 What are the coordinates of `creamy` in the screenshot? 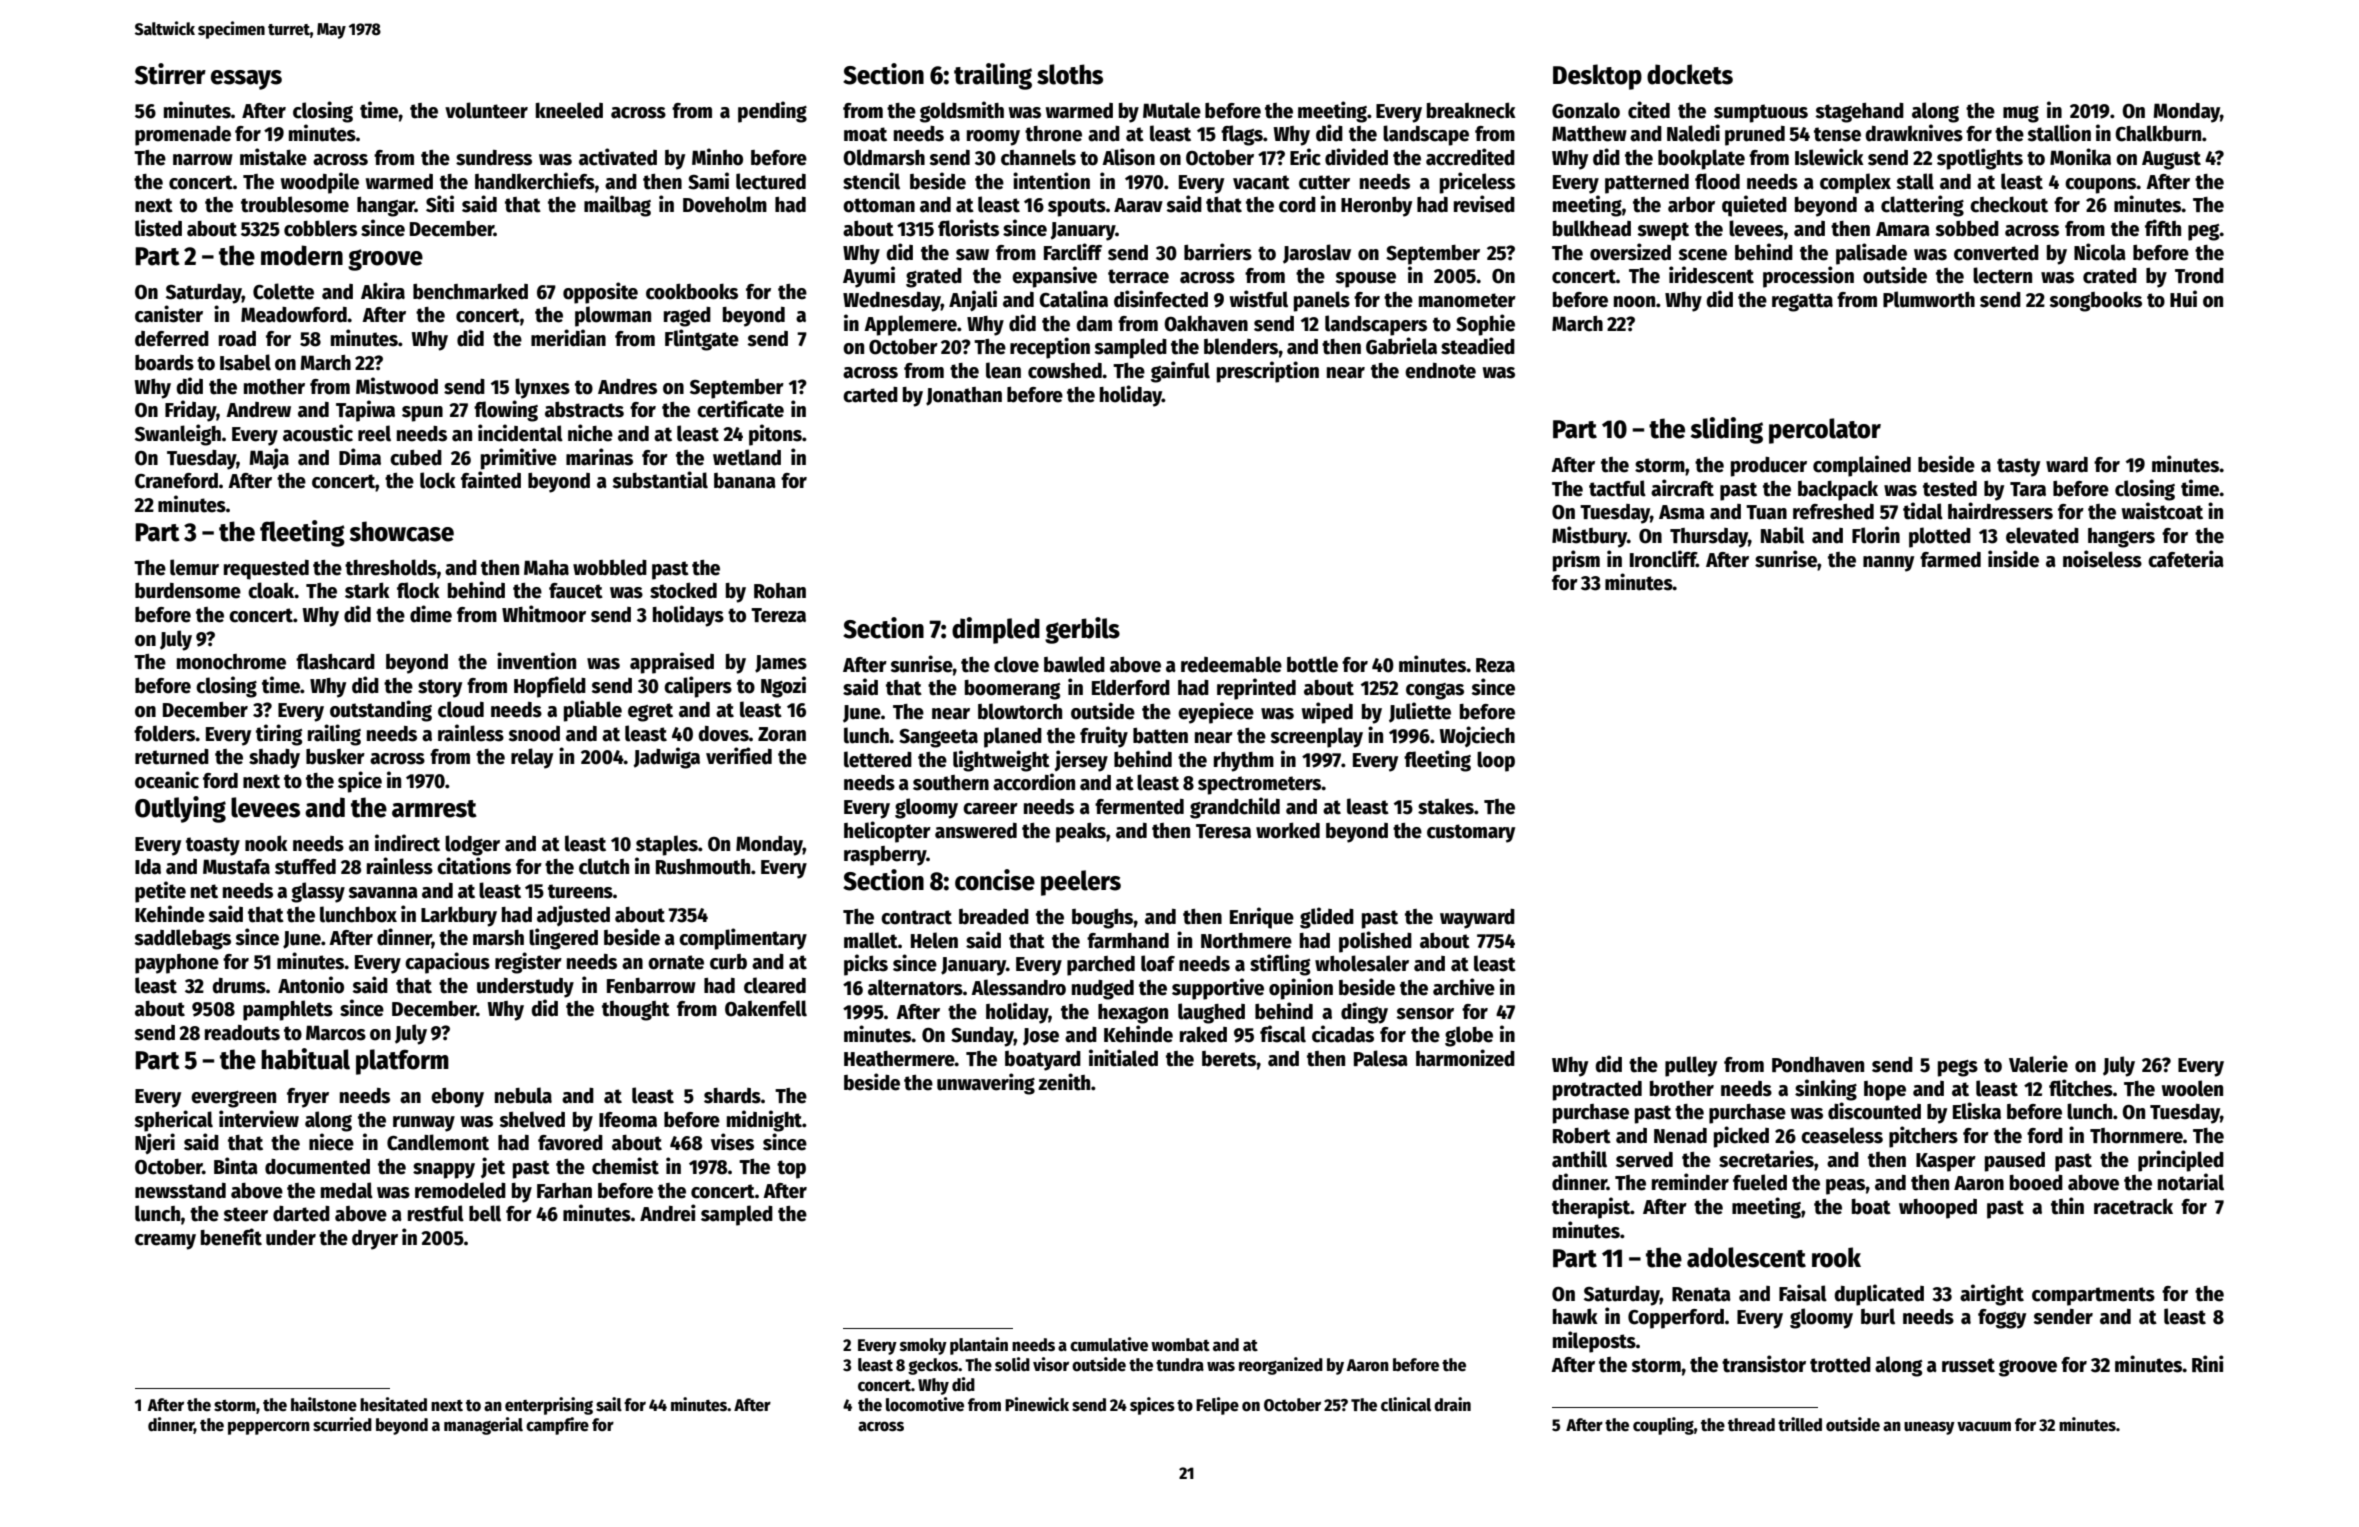 It's located at (165, 1242).
